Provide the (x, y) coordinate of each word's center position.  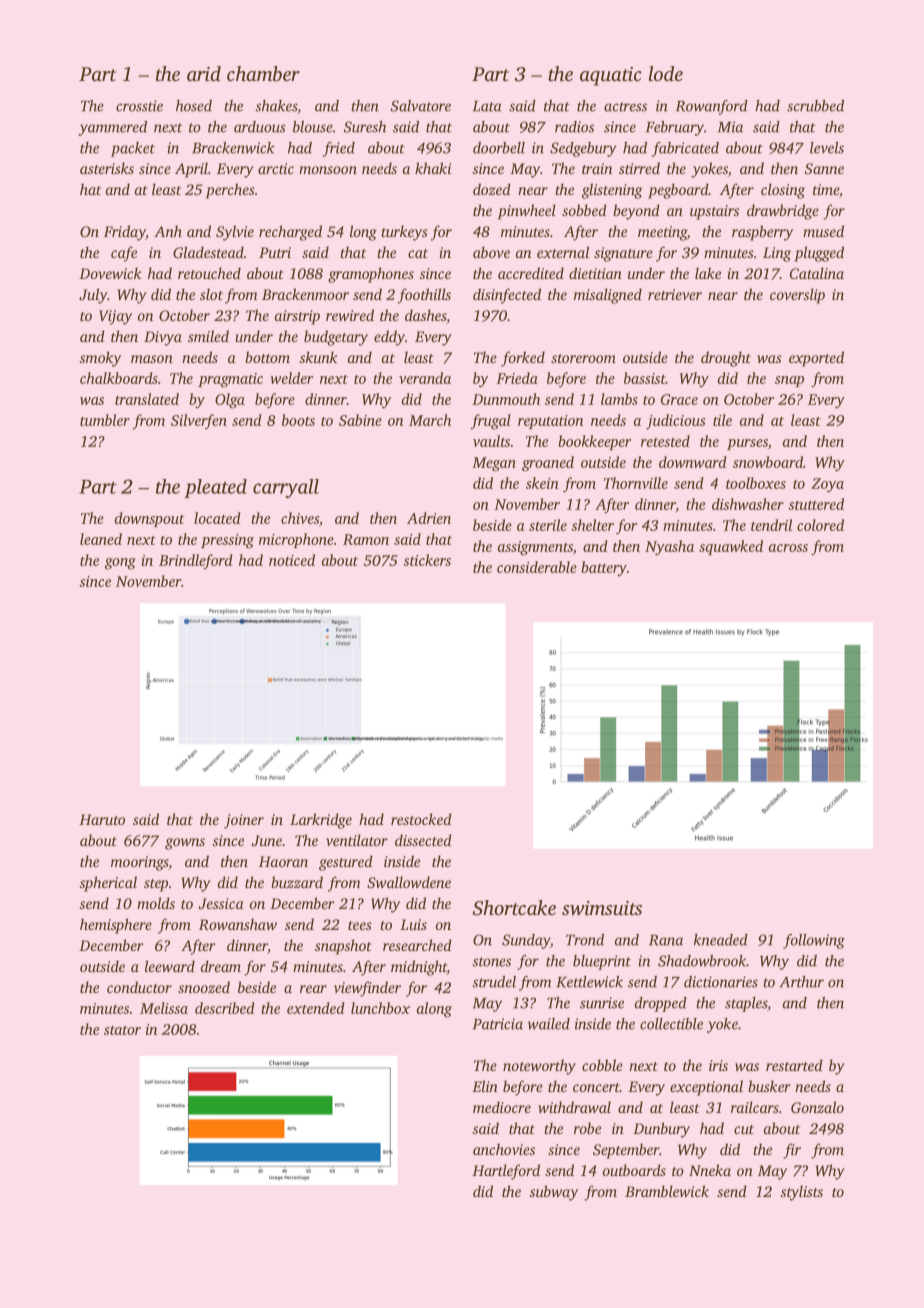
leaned (101, 539)
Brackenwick (233, 148)
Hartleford (506, 1172)
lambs (619, 399)
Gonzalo (817, 1107)
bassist (645, 378)
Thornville (636, 483)
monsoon (328, 170)
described (225, 1008)
